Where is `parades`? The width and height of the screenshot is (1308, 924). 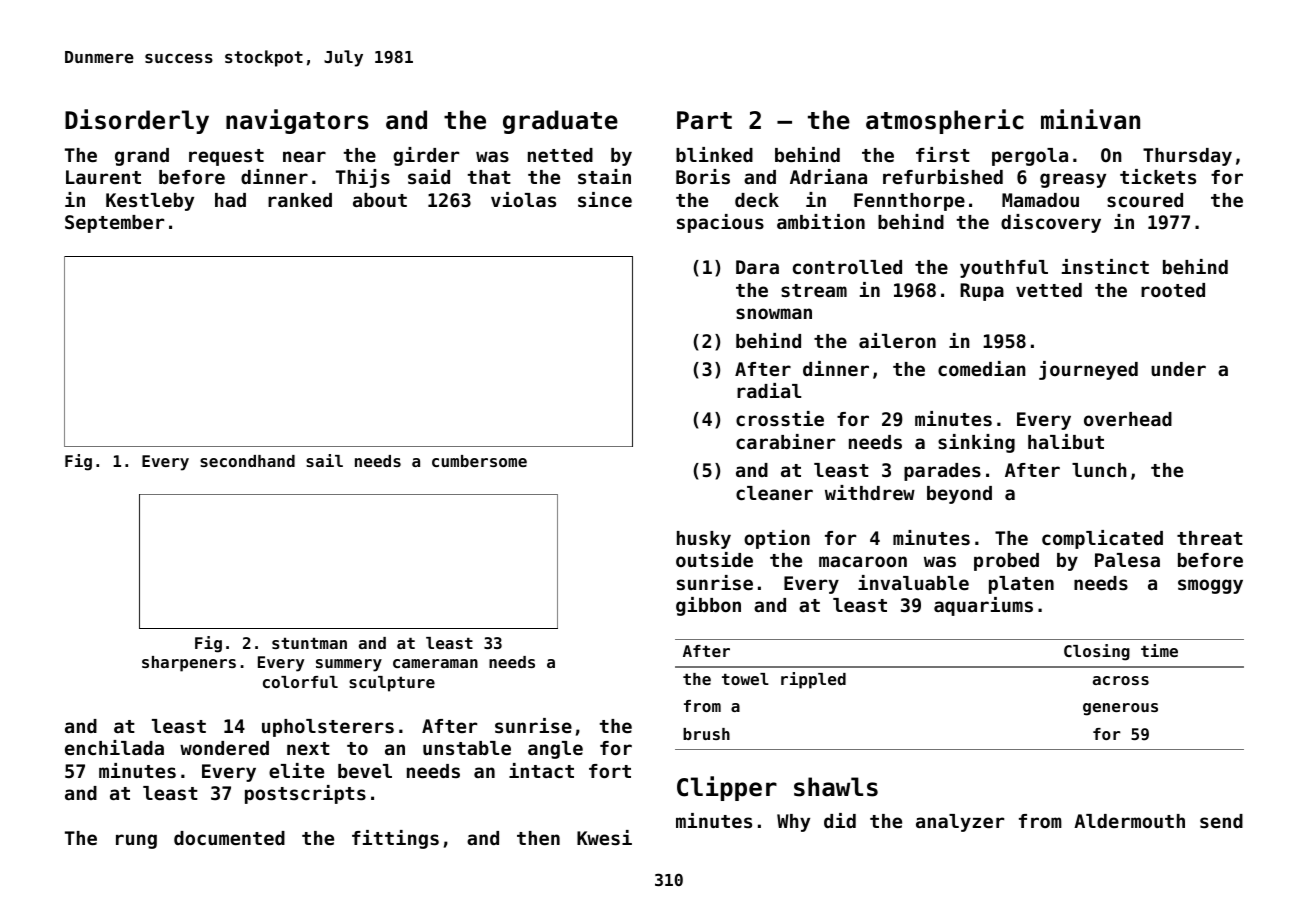
parades is located at coordinates (942, 472).
